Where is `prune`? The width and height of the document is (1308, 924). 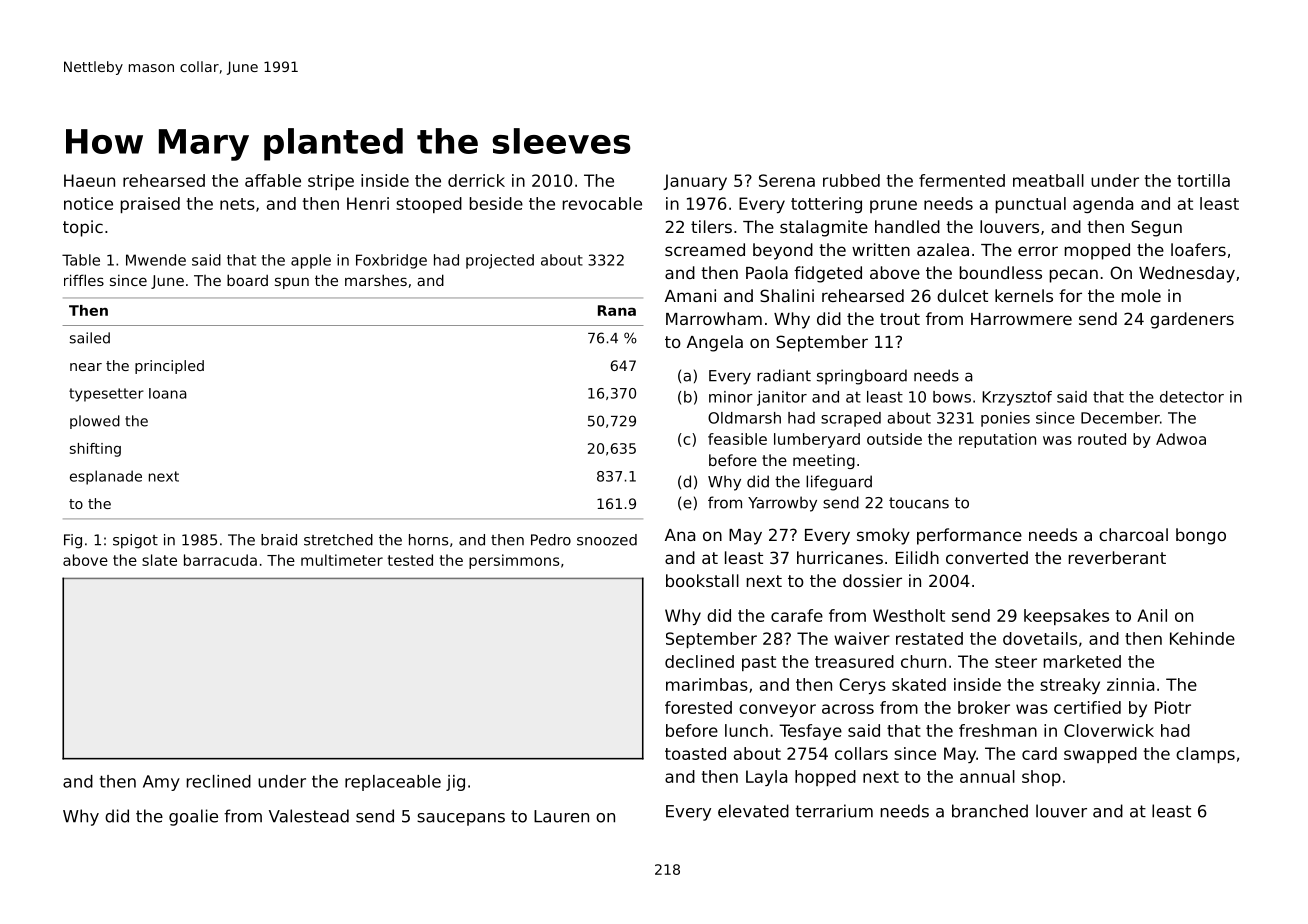 prune is located at coordinates (893, 206).
